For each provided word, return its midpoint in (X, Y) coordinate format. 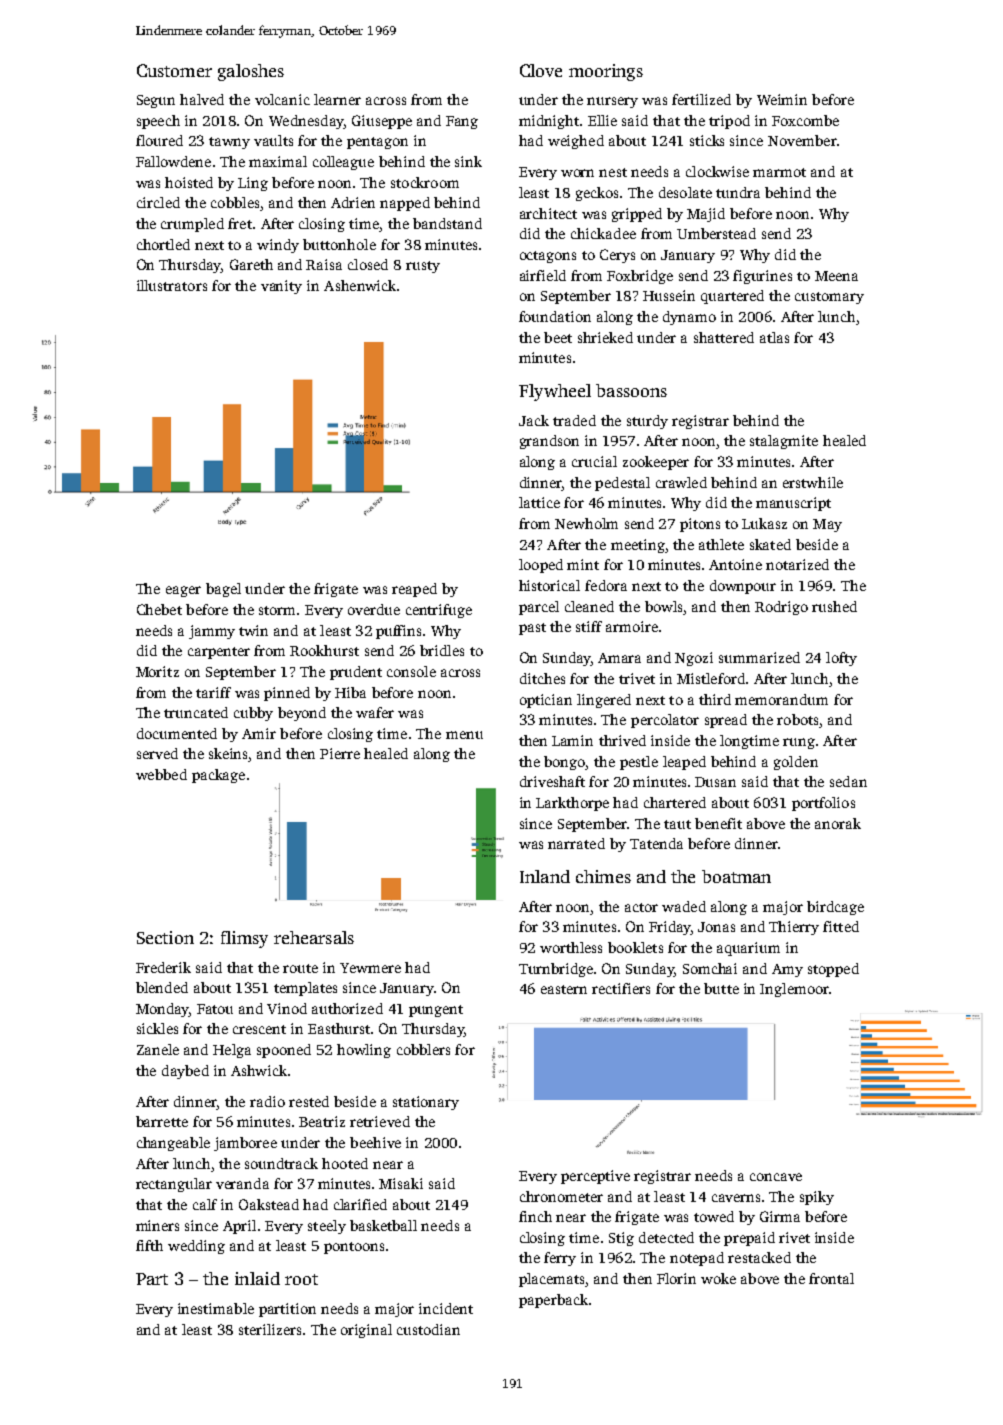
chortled (163, 244)
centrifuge (439, 611)
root (301, 1279)
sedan (848, 781)
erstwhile (813, 482)
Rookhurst (324, 650)
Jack (534, 420)
